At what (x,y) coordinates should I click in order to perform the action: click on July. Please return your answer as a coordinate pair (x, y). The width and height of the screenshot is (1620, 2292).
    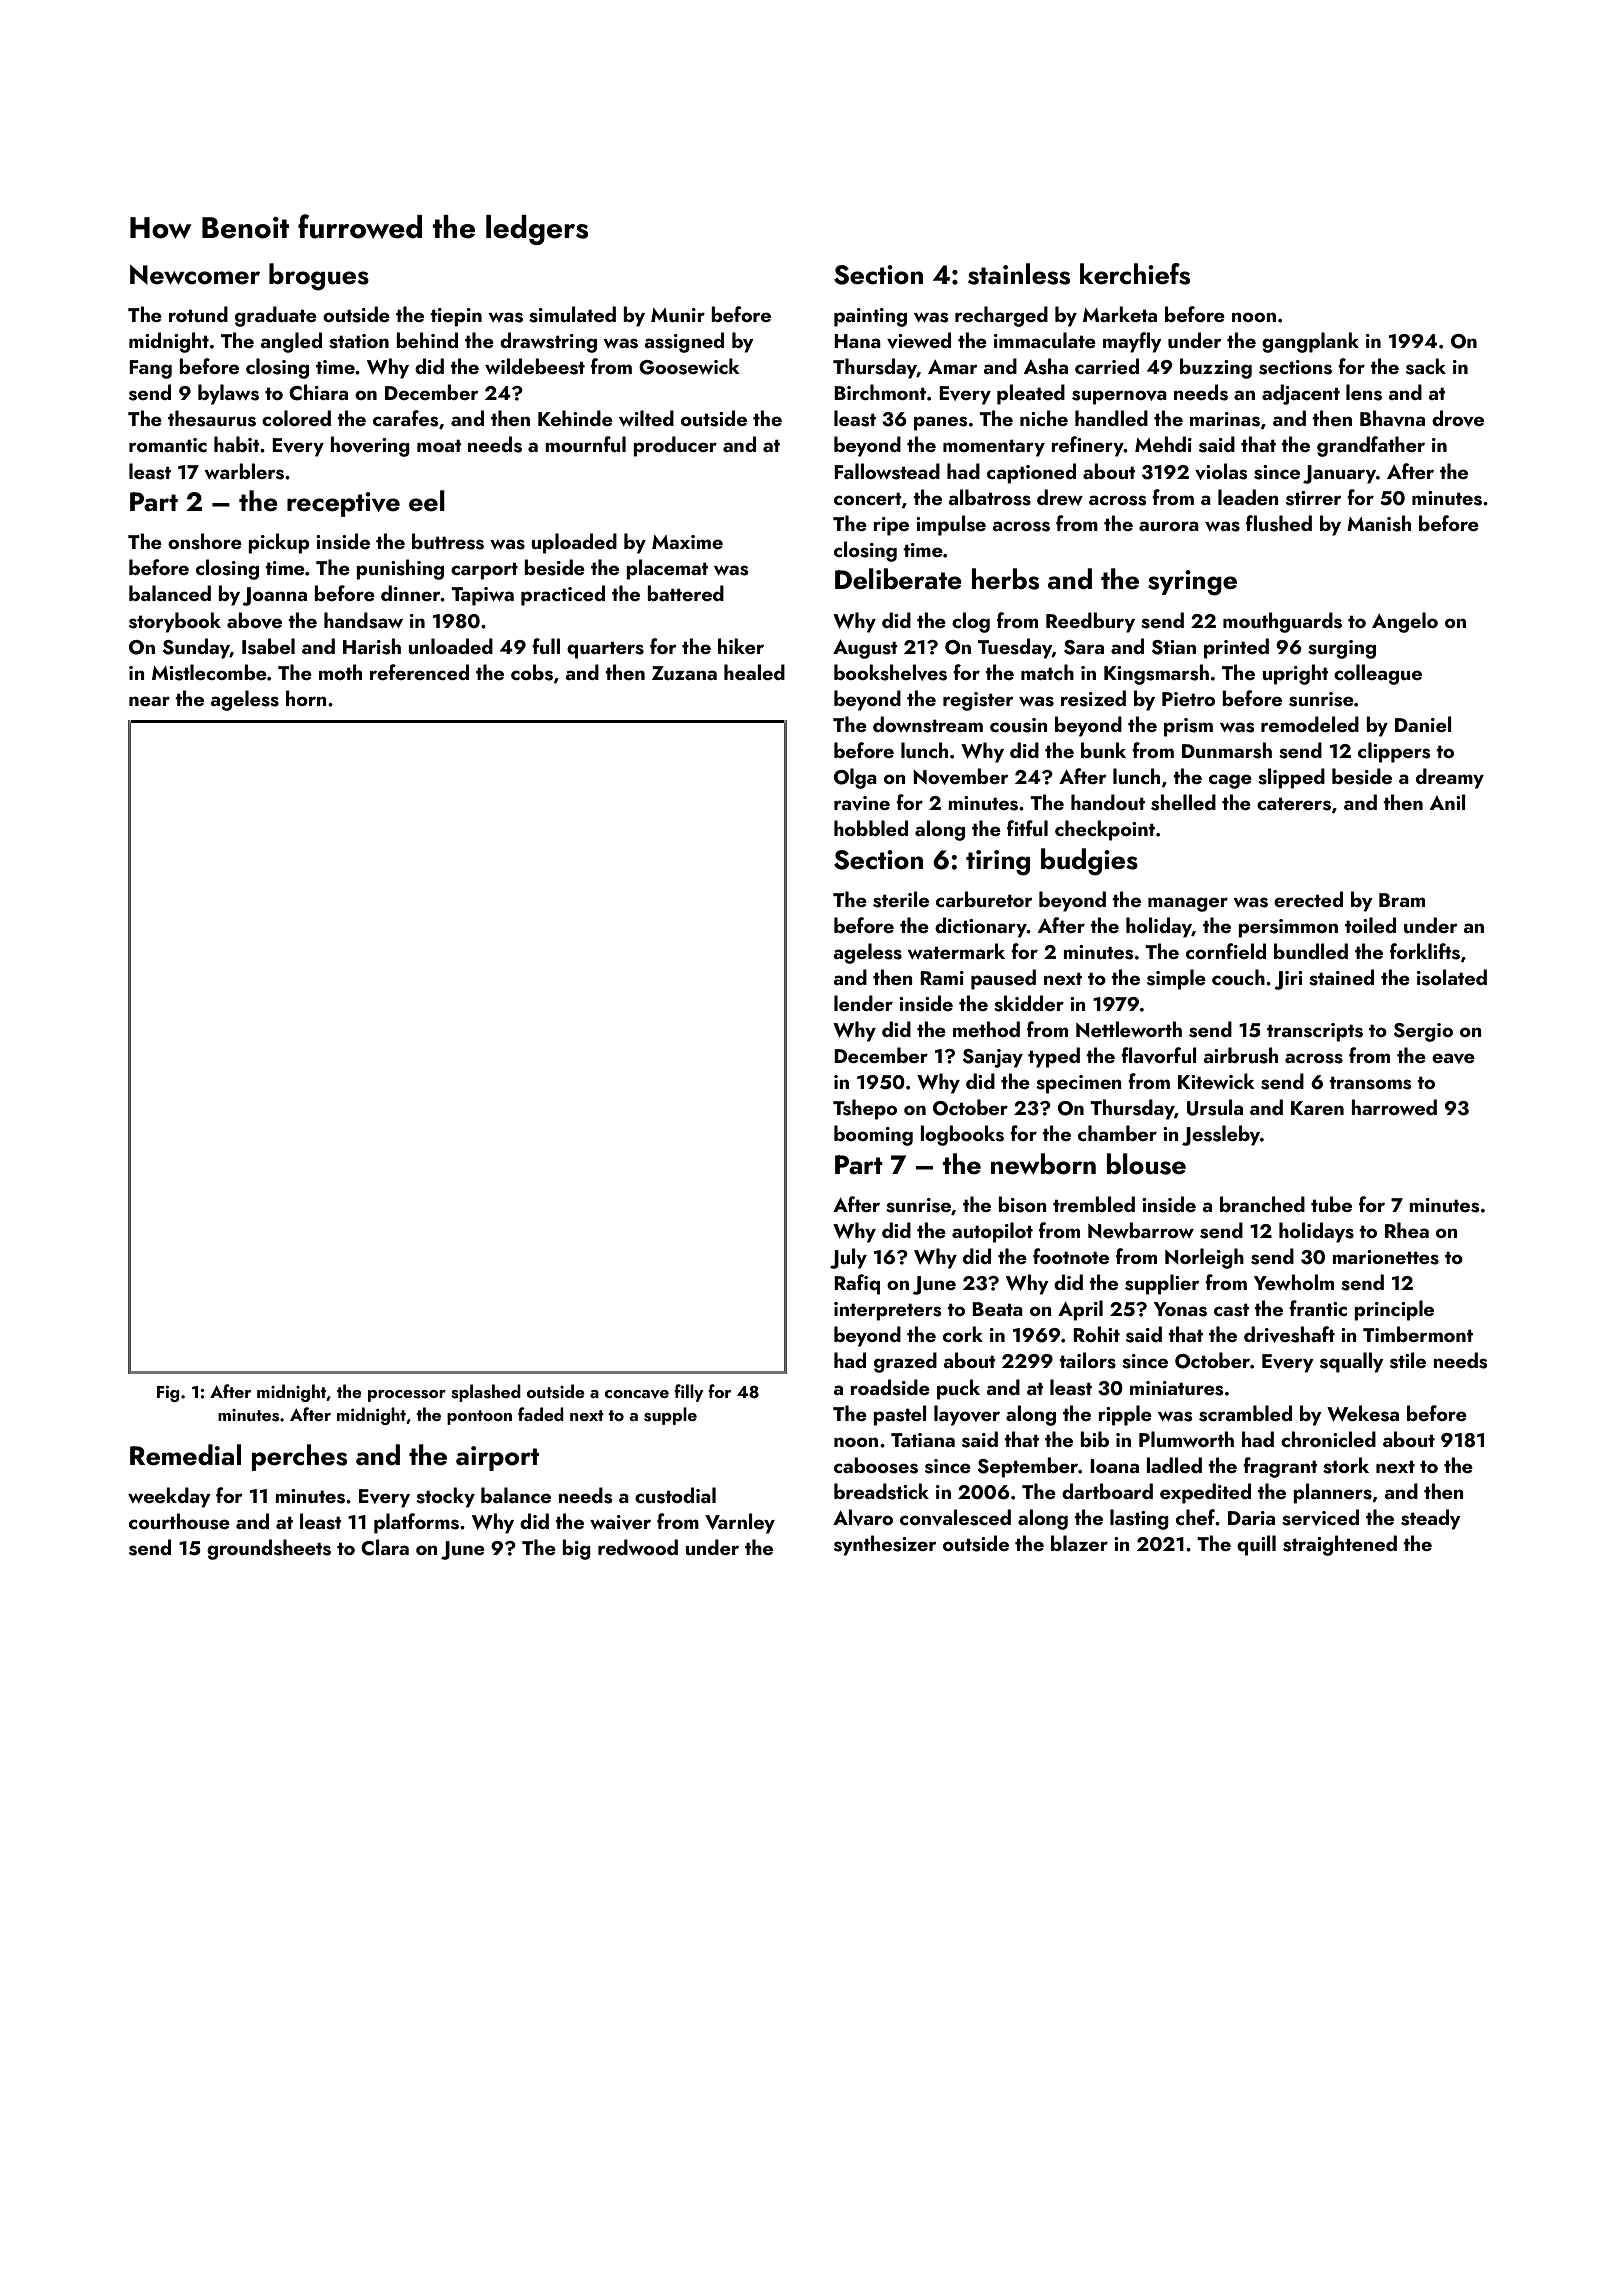
    Looking at the image, I should click on (848, 1258).
